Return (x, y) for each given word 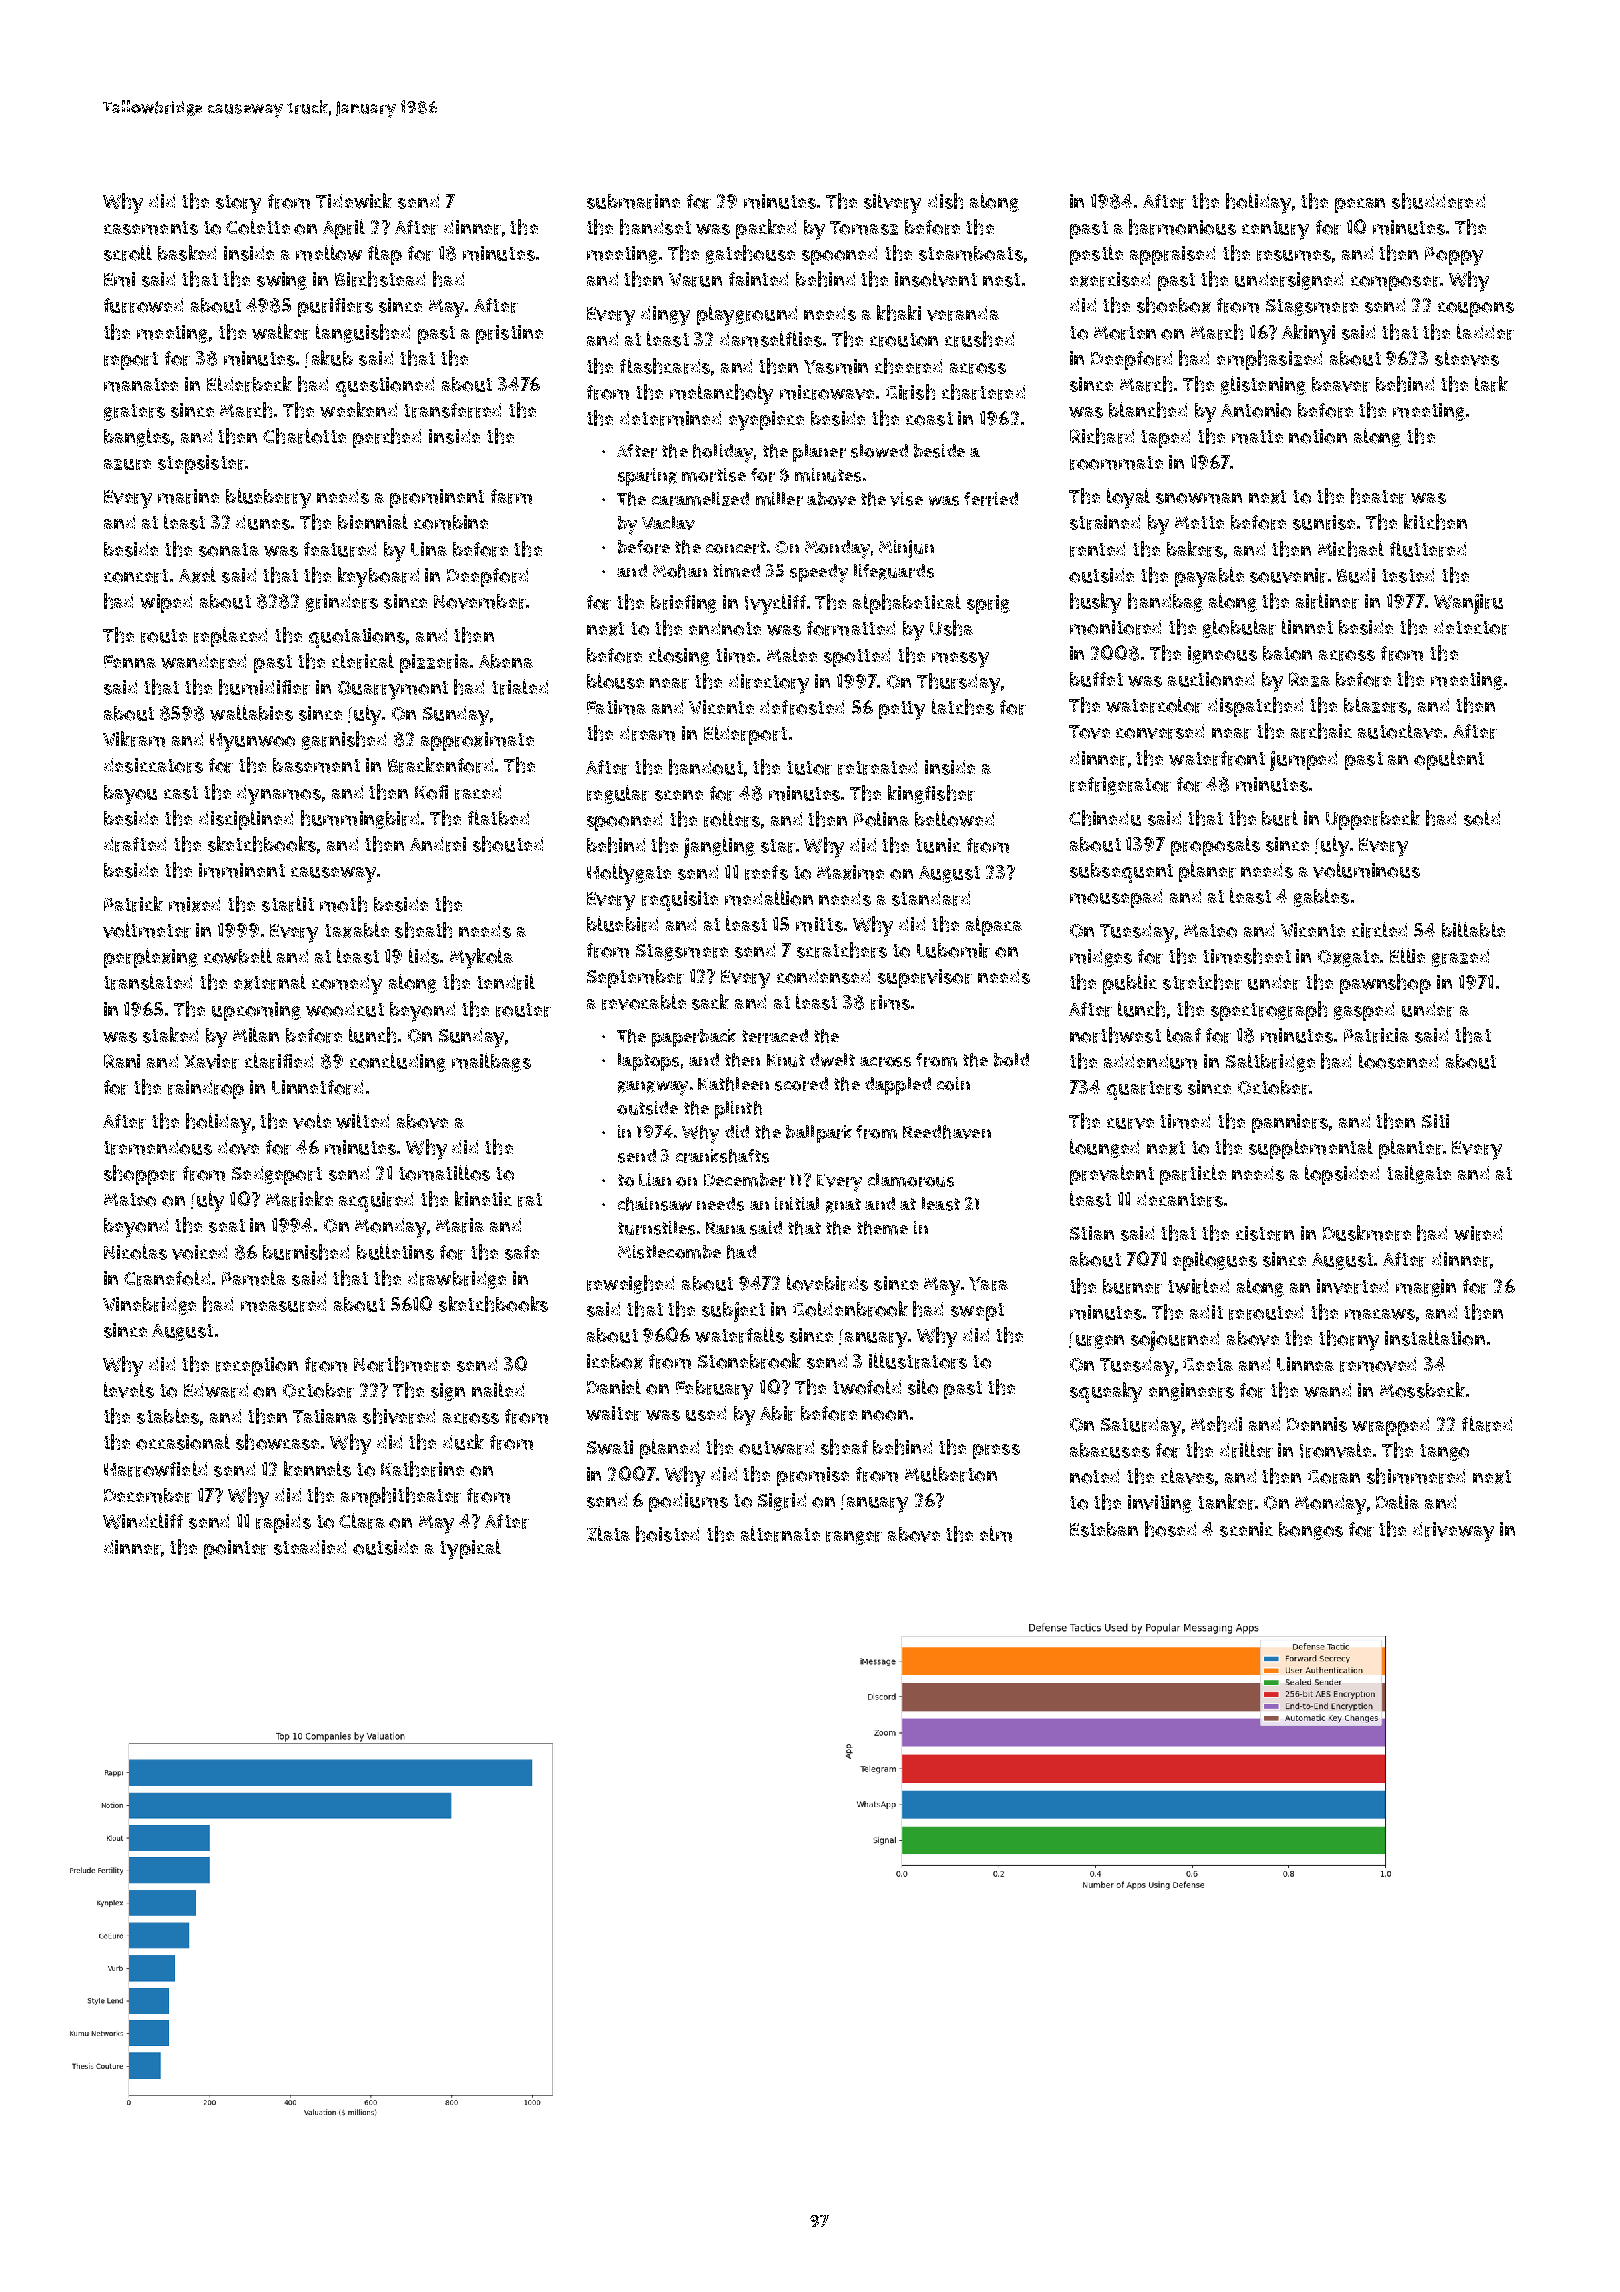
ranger (854, 1538)
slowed (879, 451)
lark (1491, 384)
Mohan (680, 571)
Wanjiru (1468, 604)
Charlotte (304, 436)
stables (168, 1416)
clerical (363, 661)
